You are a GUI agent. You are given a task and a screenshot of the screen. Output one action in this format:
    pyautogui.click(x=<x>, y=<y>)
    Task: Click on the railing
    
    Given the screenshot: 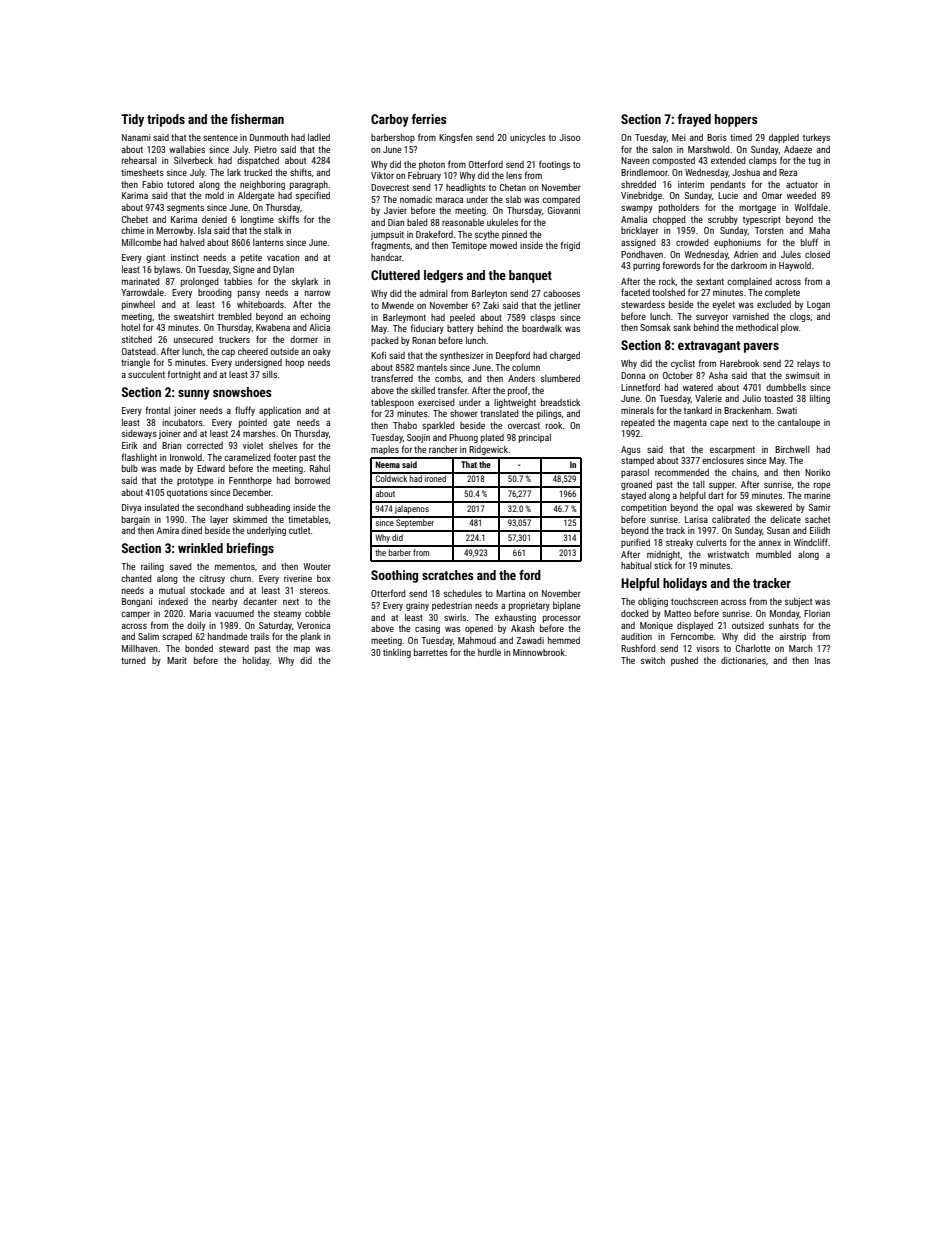 What is the action you would take?
    pyautogui.click(x=152, y=567)
